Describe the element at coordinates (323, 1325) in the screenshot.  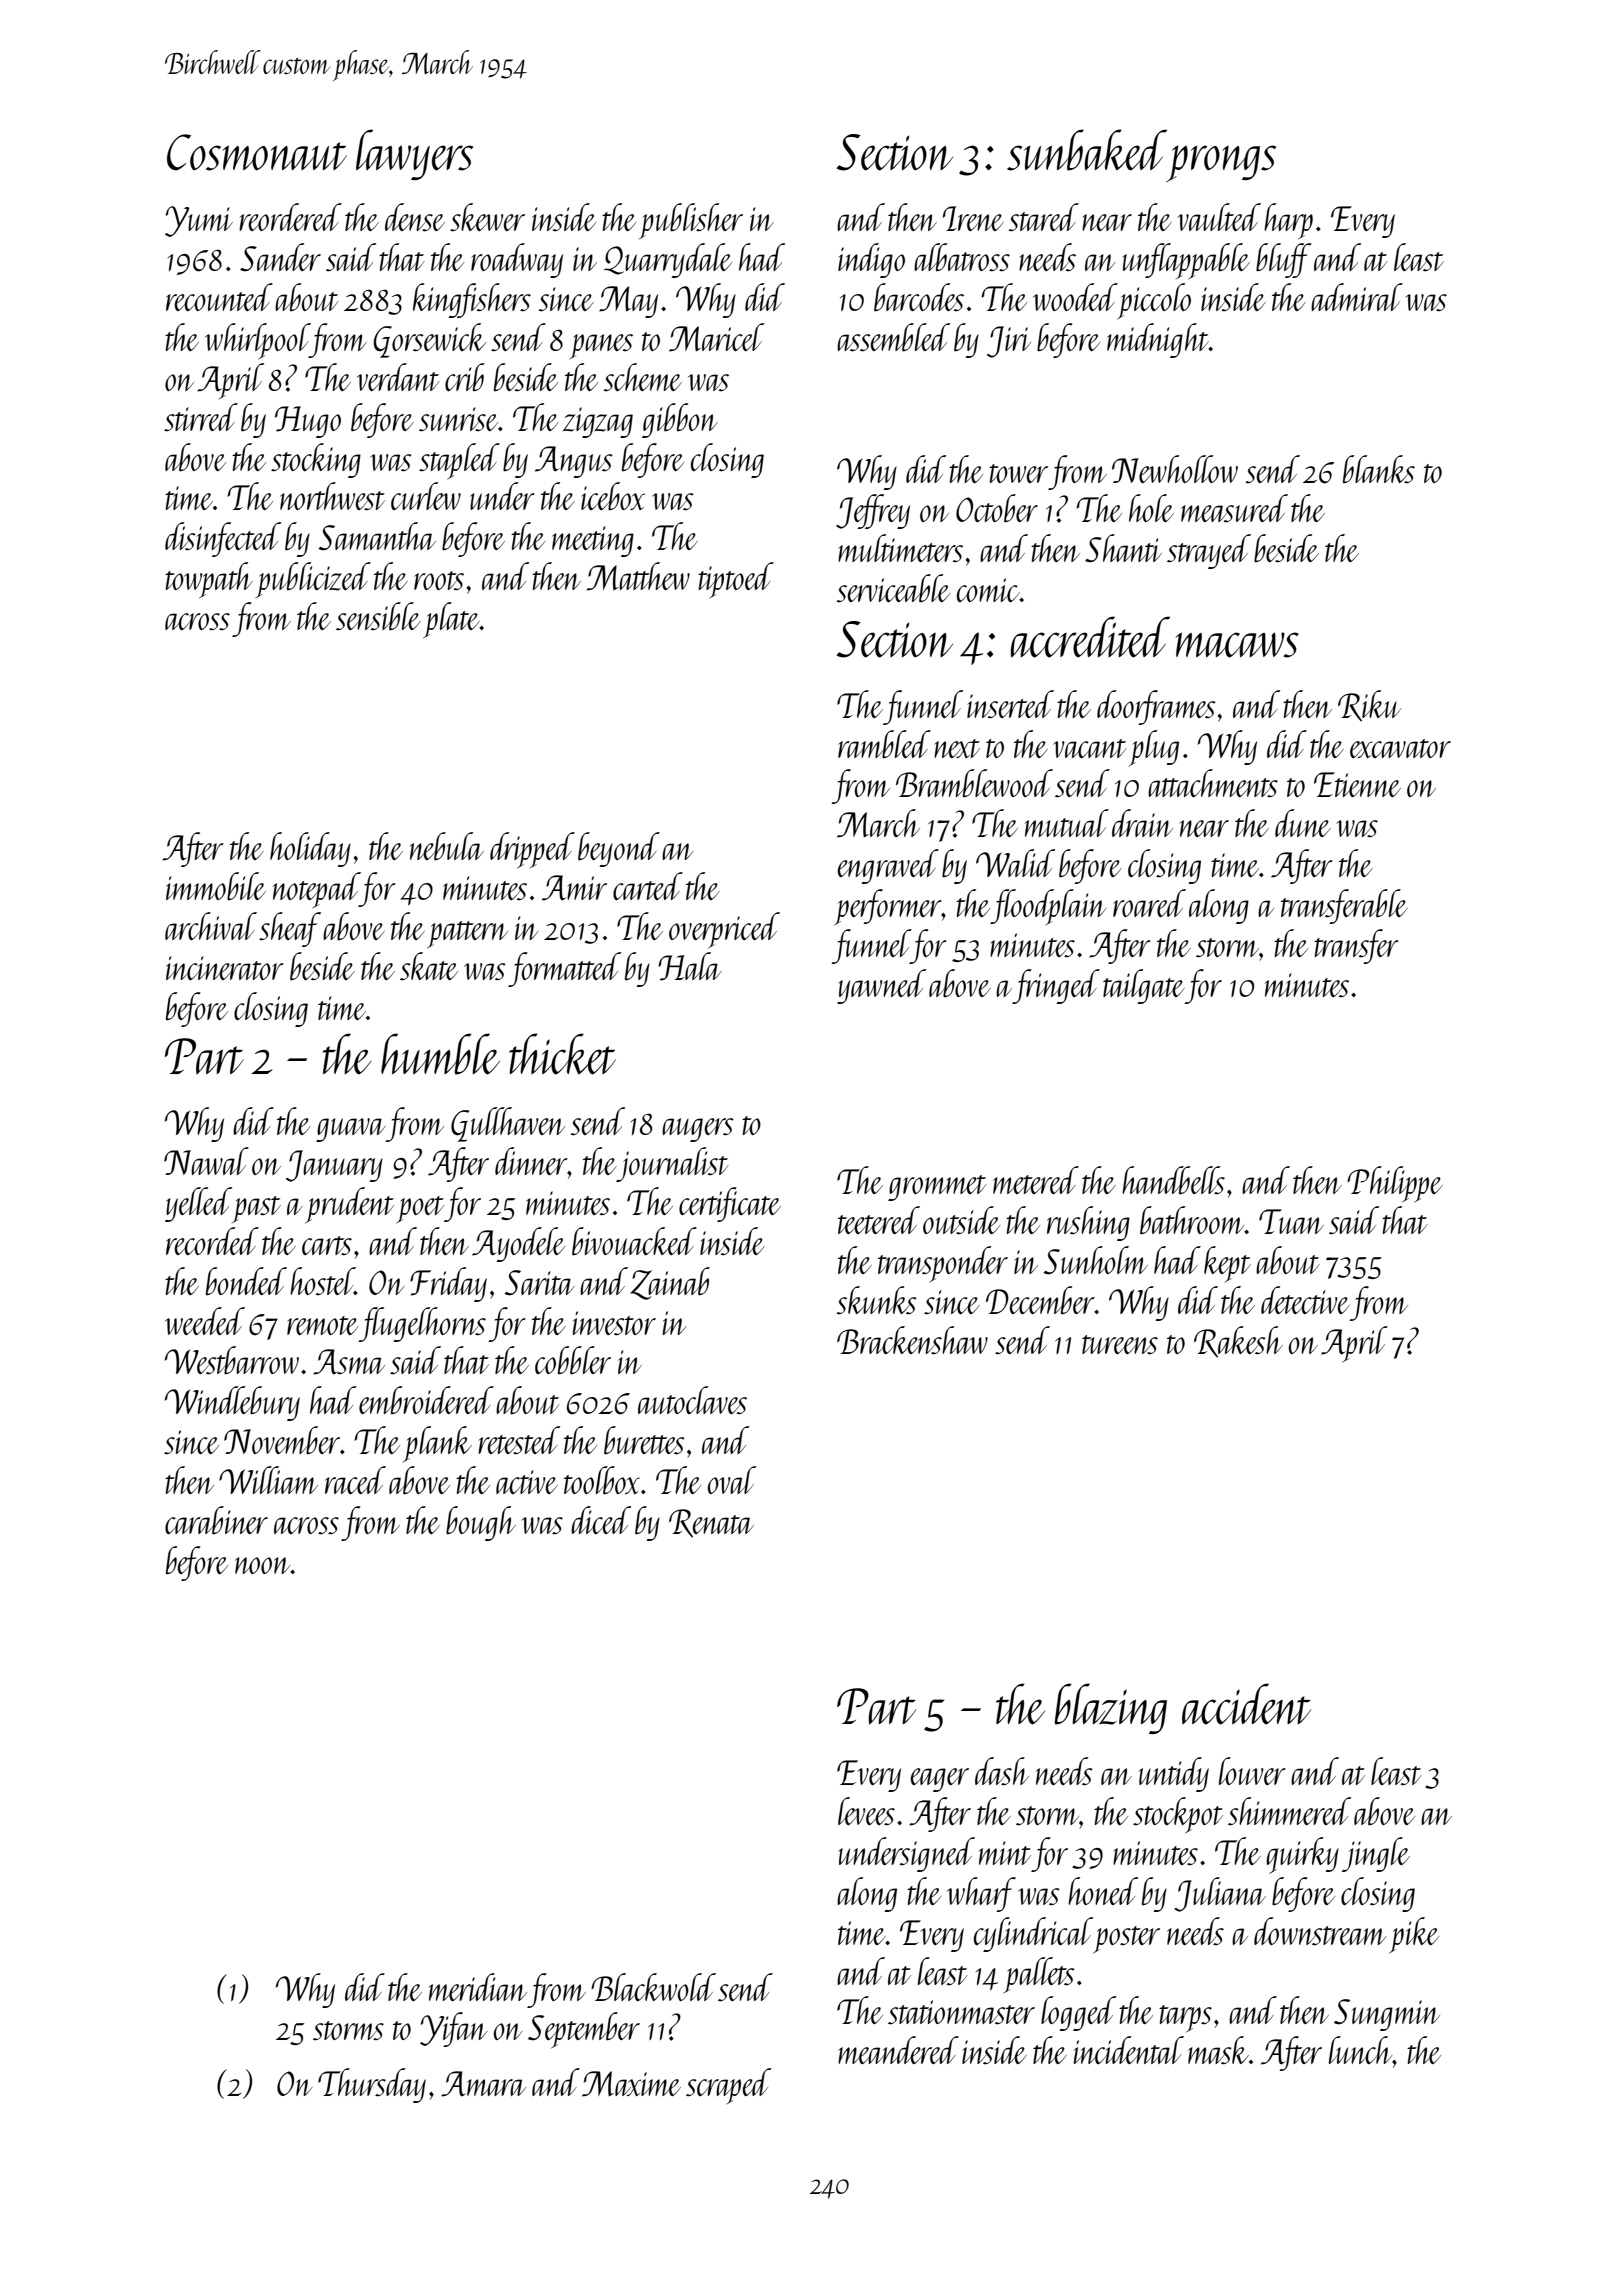
I see `remote` at that location.
